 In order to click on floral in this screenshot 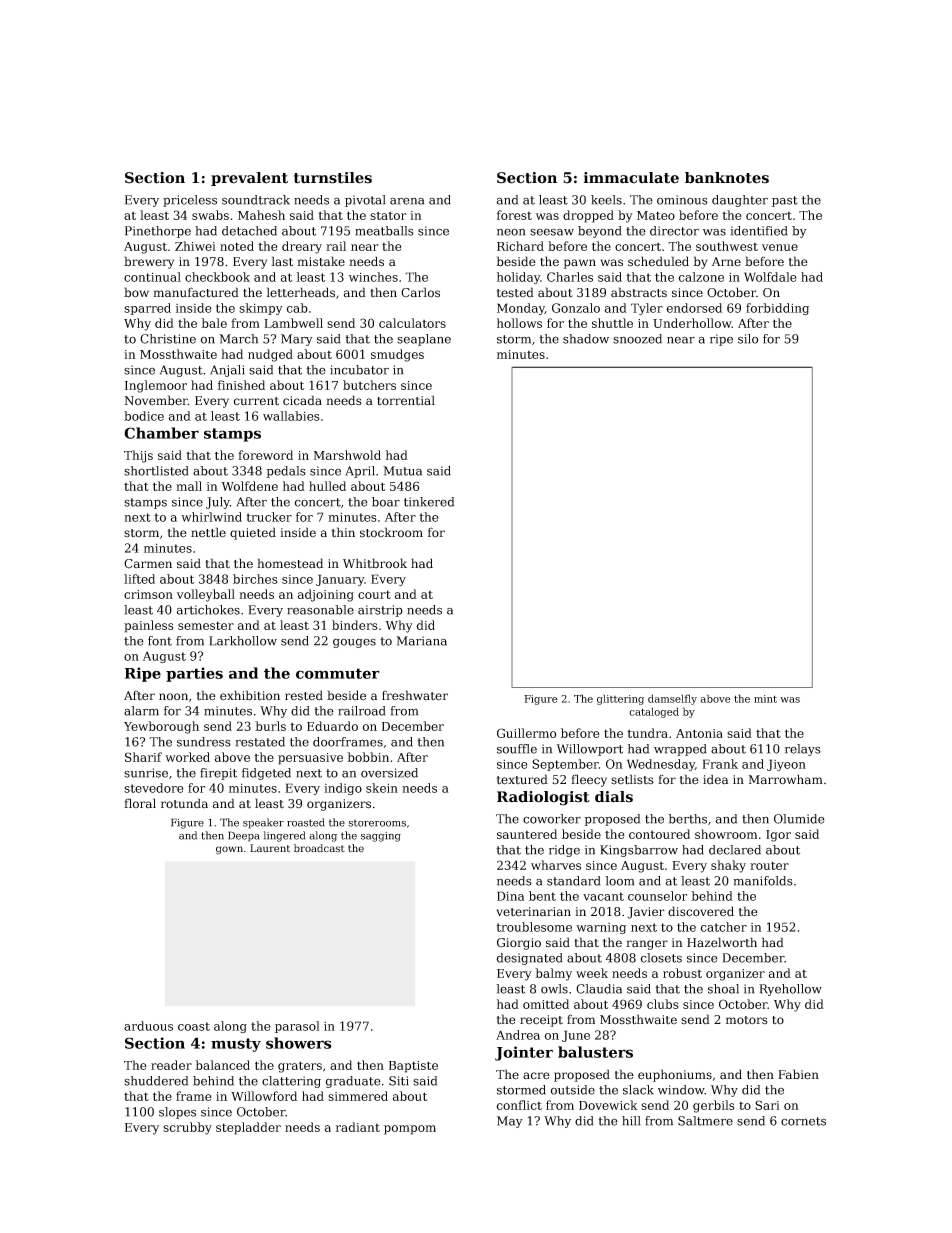, I will do `click(140, 803)`.
